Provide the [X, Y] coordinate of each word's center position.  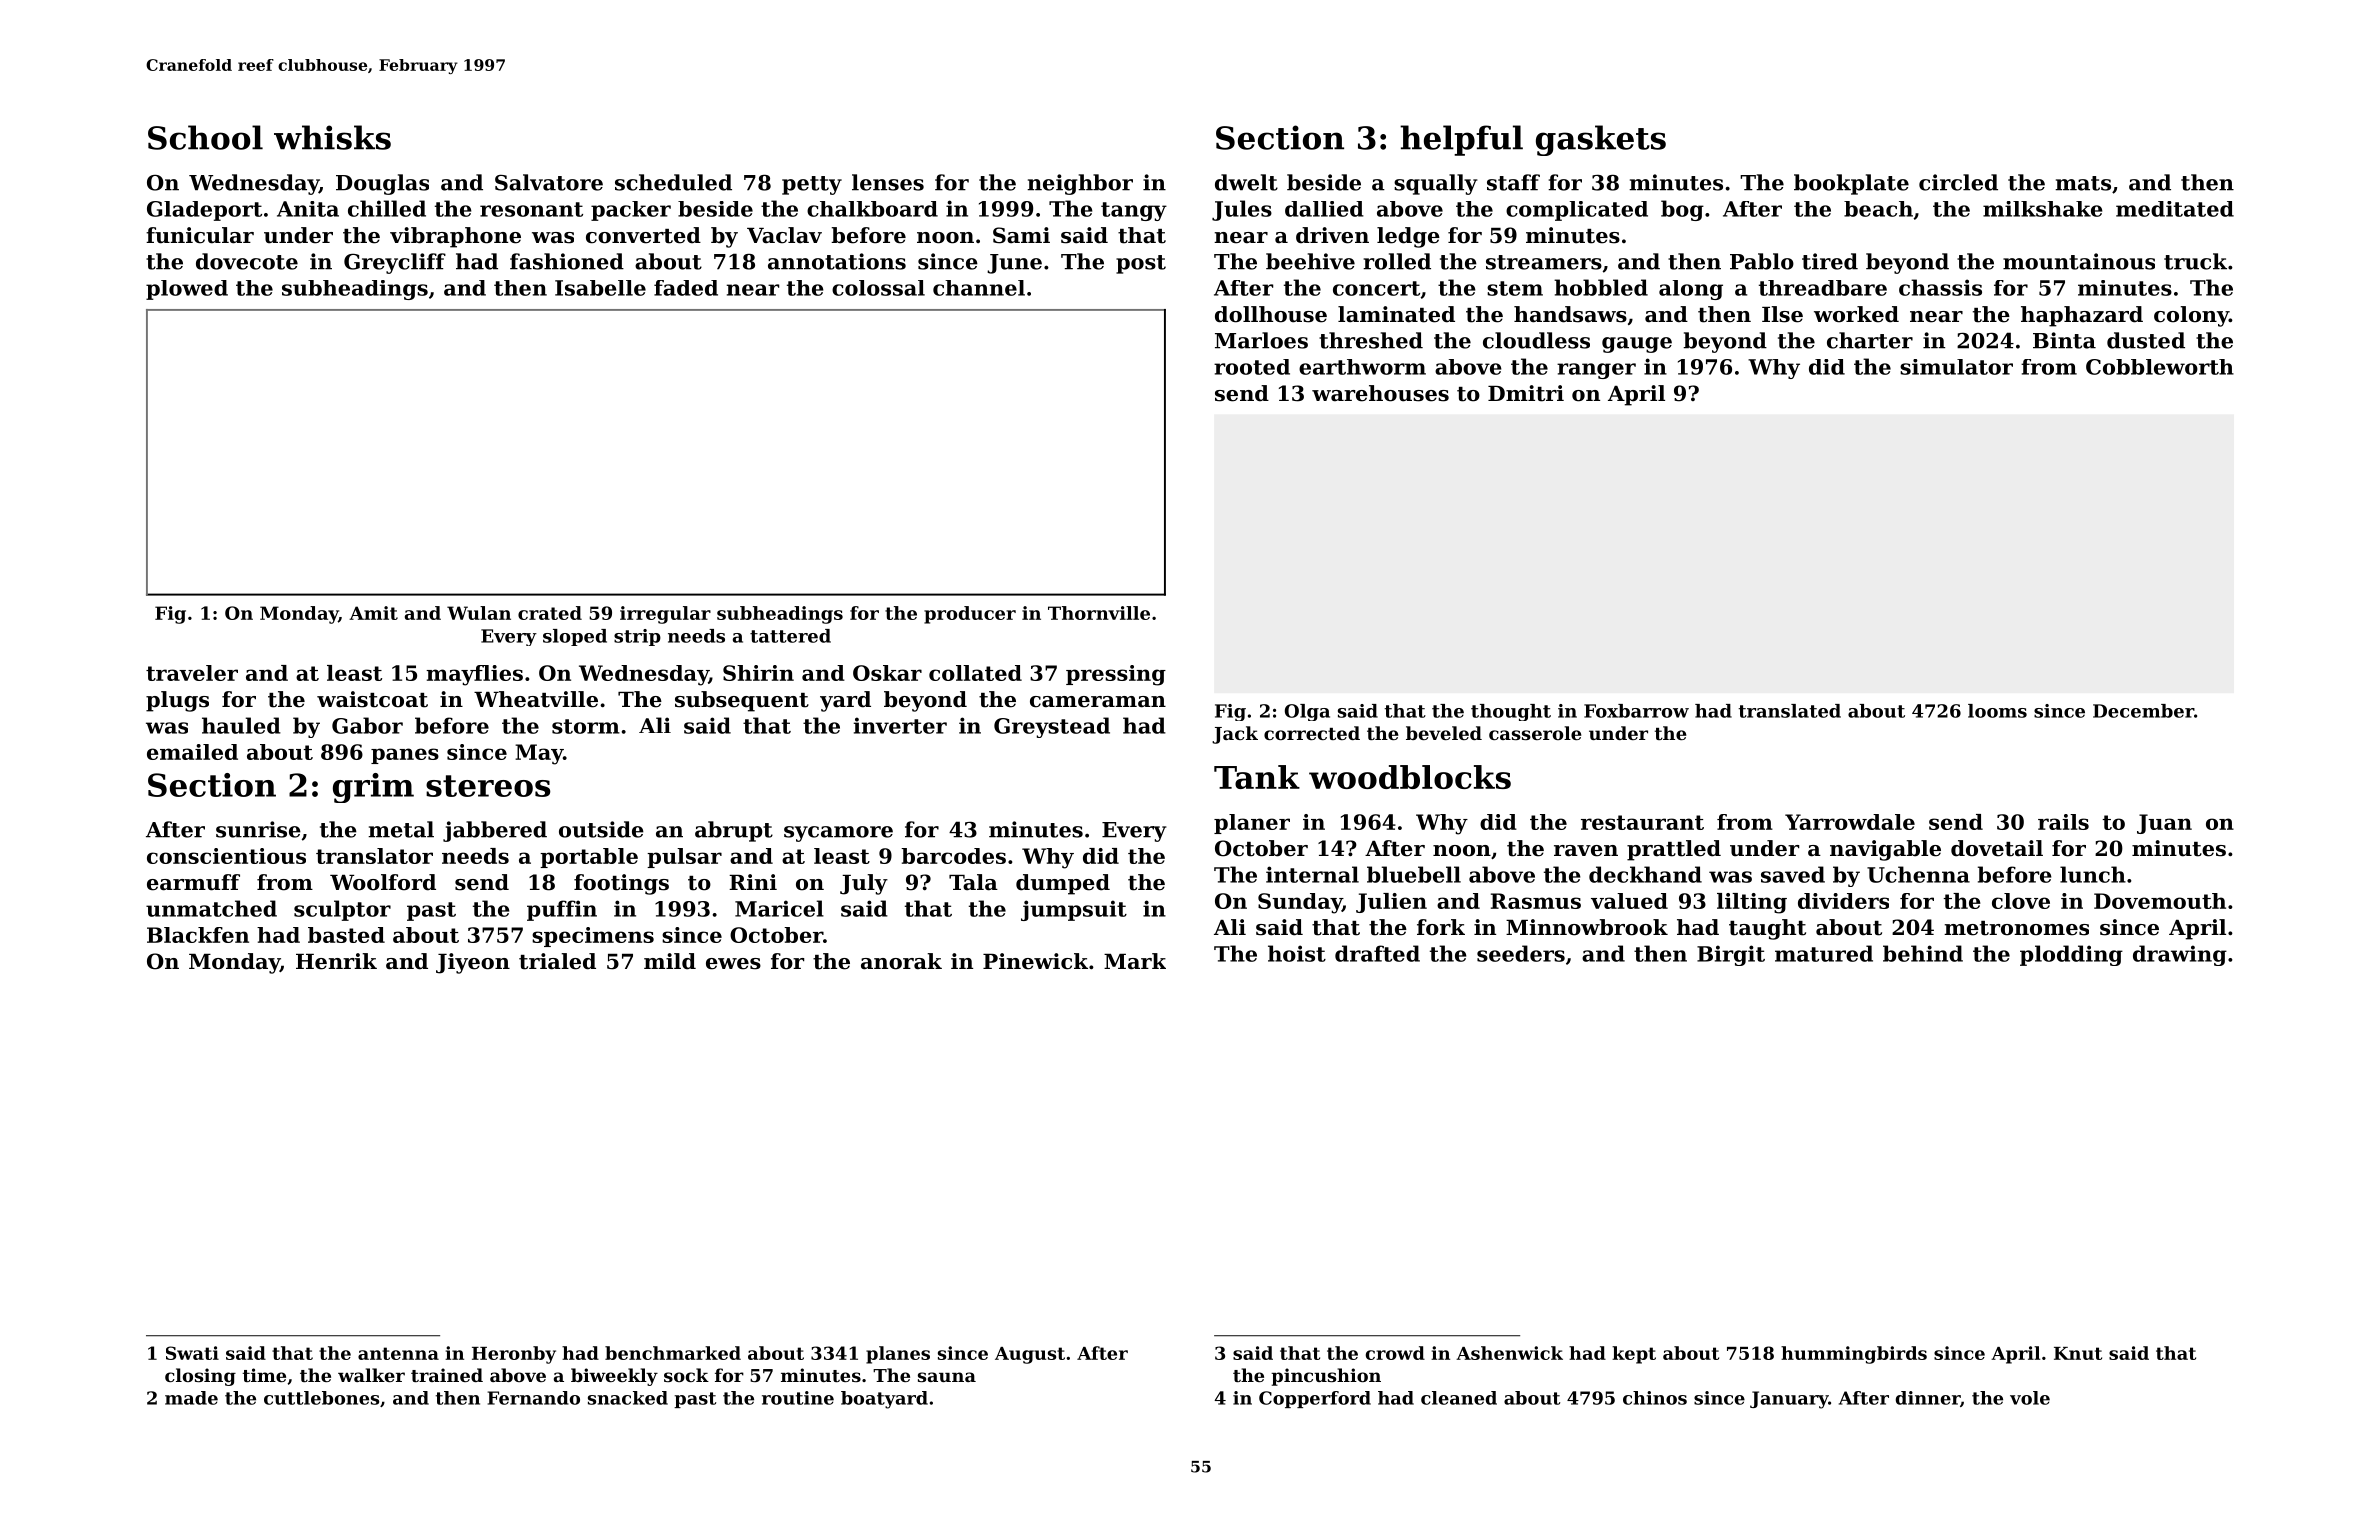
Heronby [514, 1355]
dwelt [1246, 182]
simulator [1956, 367]
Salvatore [549, 182]
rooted [1252, 367]
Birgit [1731, 955]
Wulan [479, 613]
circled [1958, 182]
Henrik [336, 961]
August [1030, 1355]
